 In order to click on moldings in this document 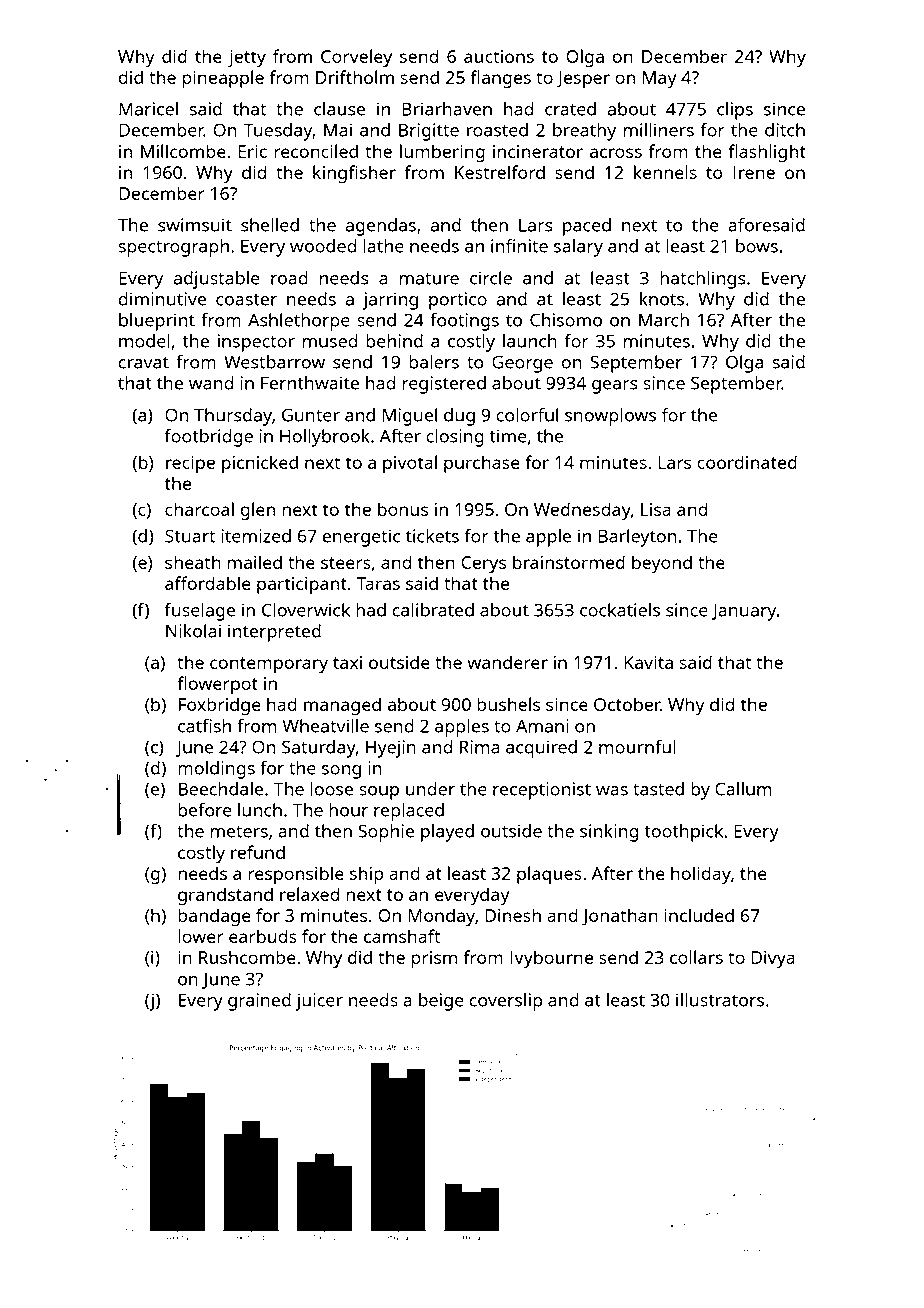, I will do `click(216, 770)`.
